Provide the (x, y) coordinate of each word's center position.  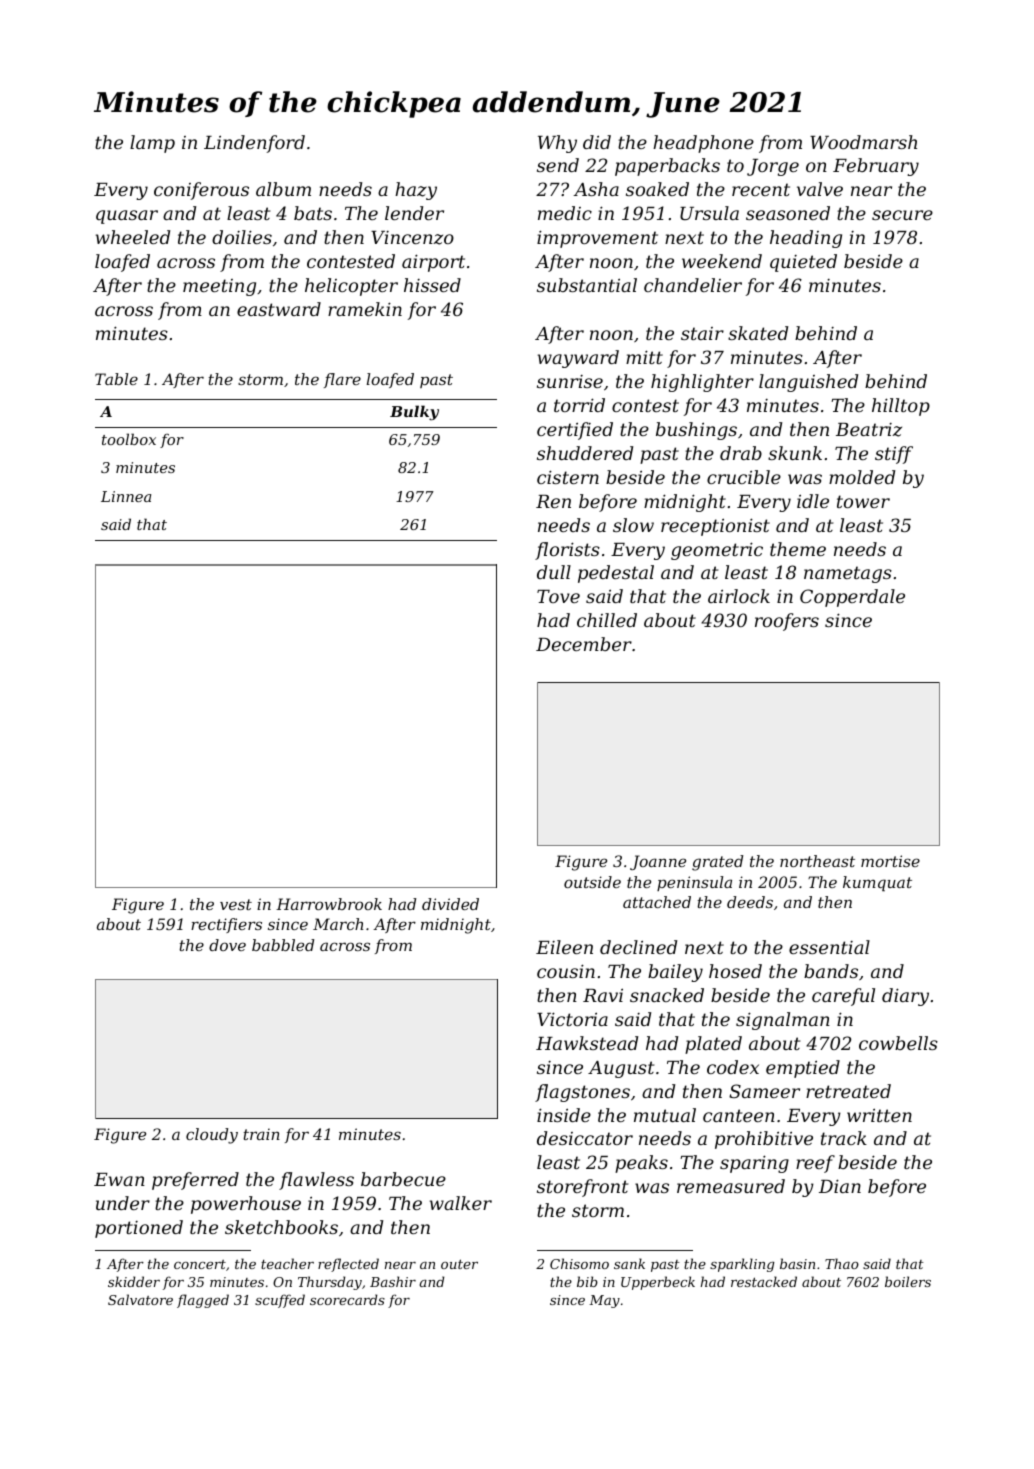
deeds (750, 902)
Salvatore (140, 1299)
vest (236, 904)
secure (902, 215)
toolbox (129, 439)
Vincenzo (412, 238)
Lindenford (254, 144)
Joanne (658, 862)
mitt (644, 357)
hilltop (901, 407)
